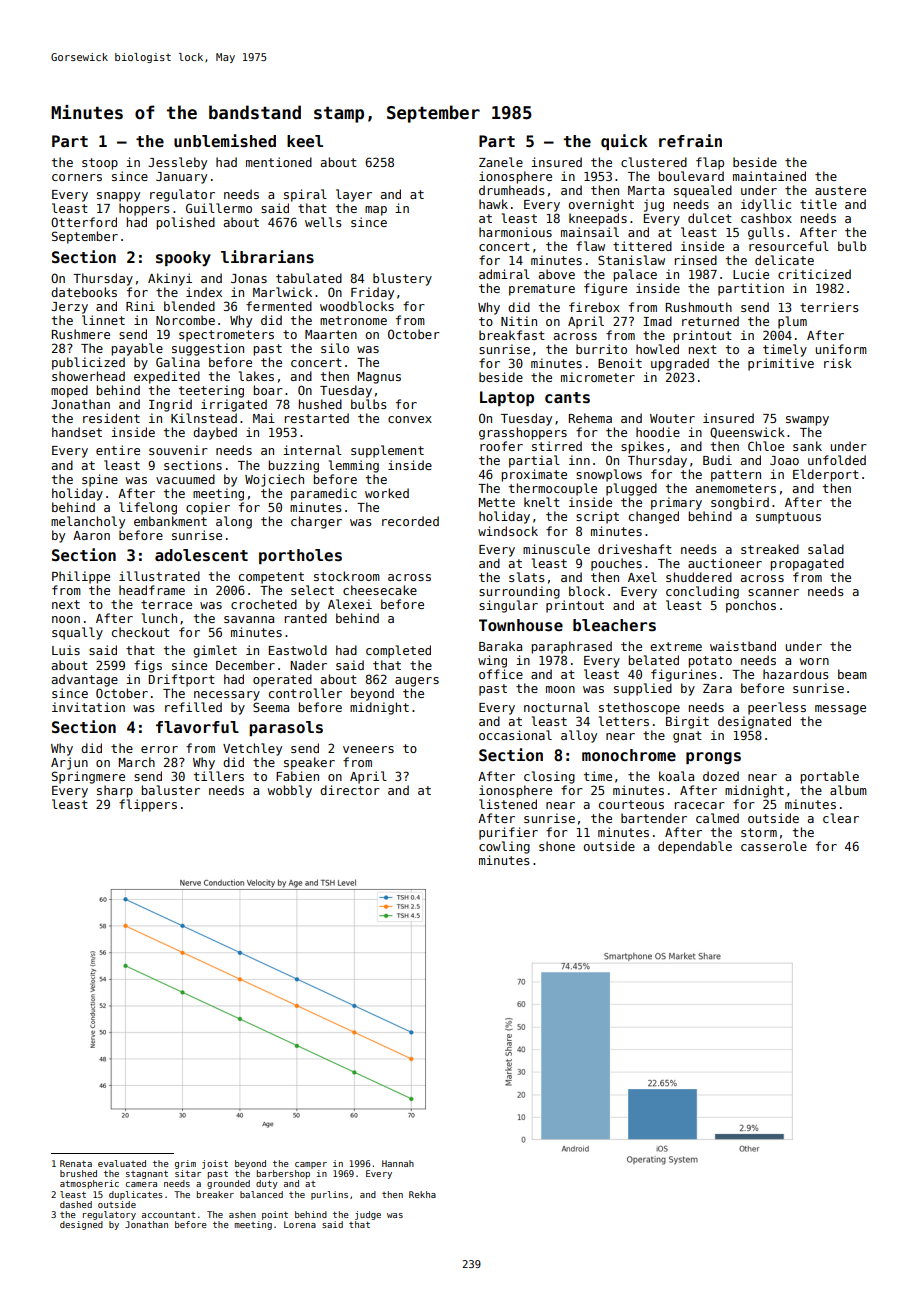 Image resolution: width=924 pixels, height=1308 pixels. Describe the element at coordinates (177, 163) in the page. I see `Jessleby` at that location.
